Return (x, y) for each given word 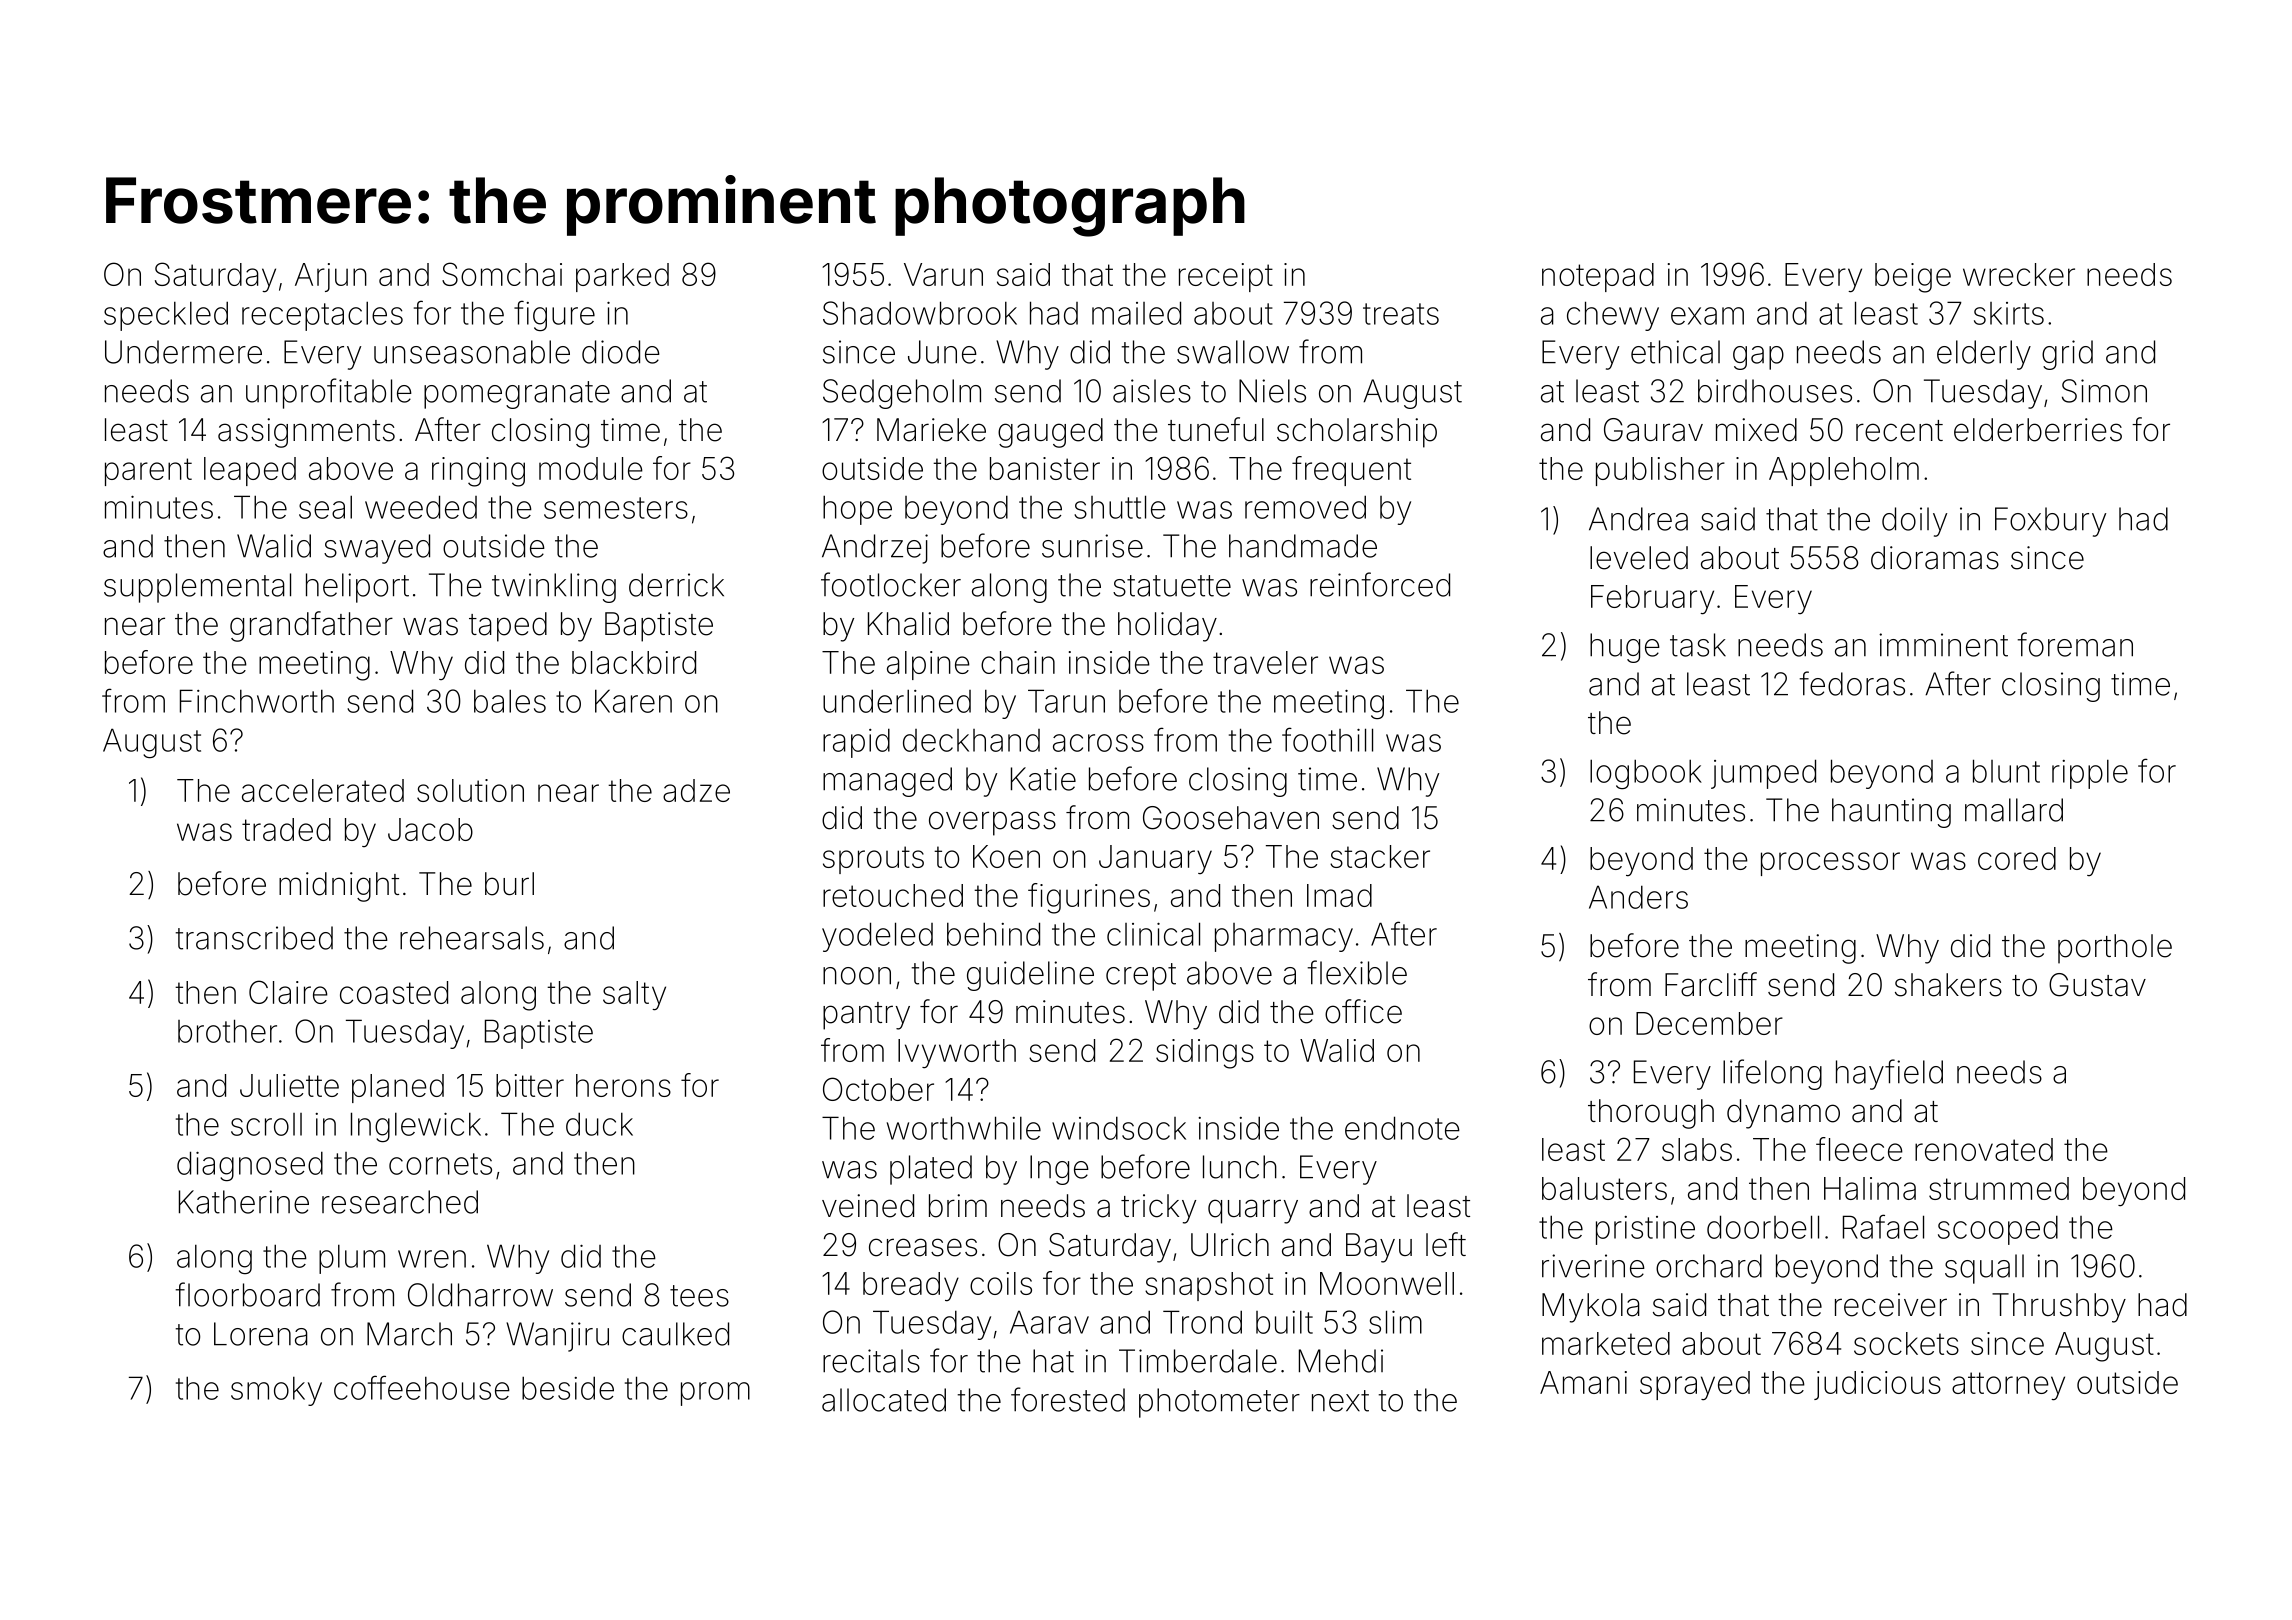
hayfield (1889, 1074)
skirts (2009, 313)
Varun (943, 274)
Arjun (331, 277)
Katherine (244, 1202)
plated (931, 1170)
